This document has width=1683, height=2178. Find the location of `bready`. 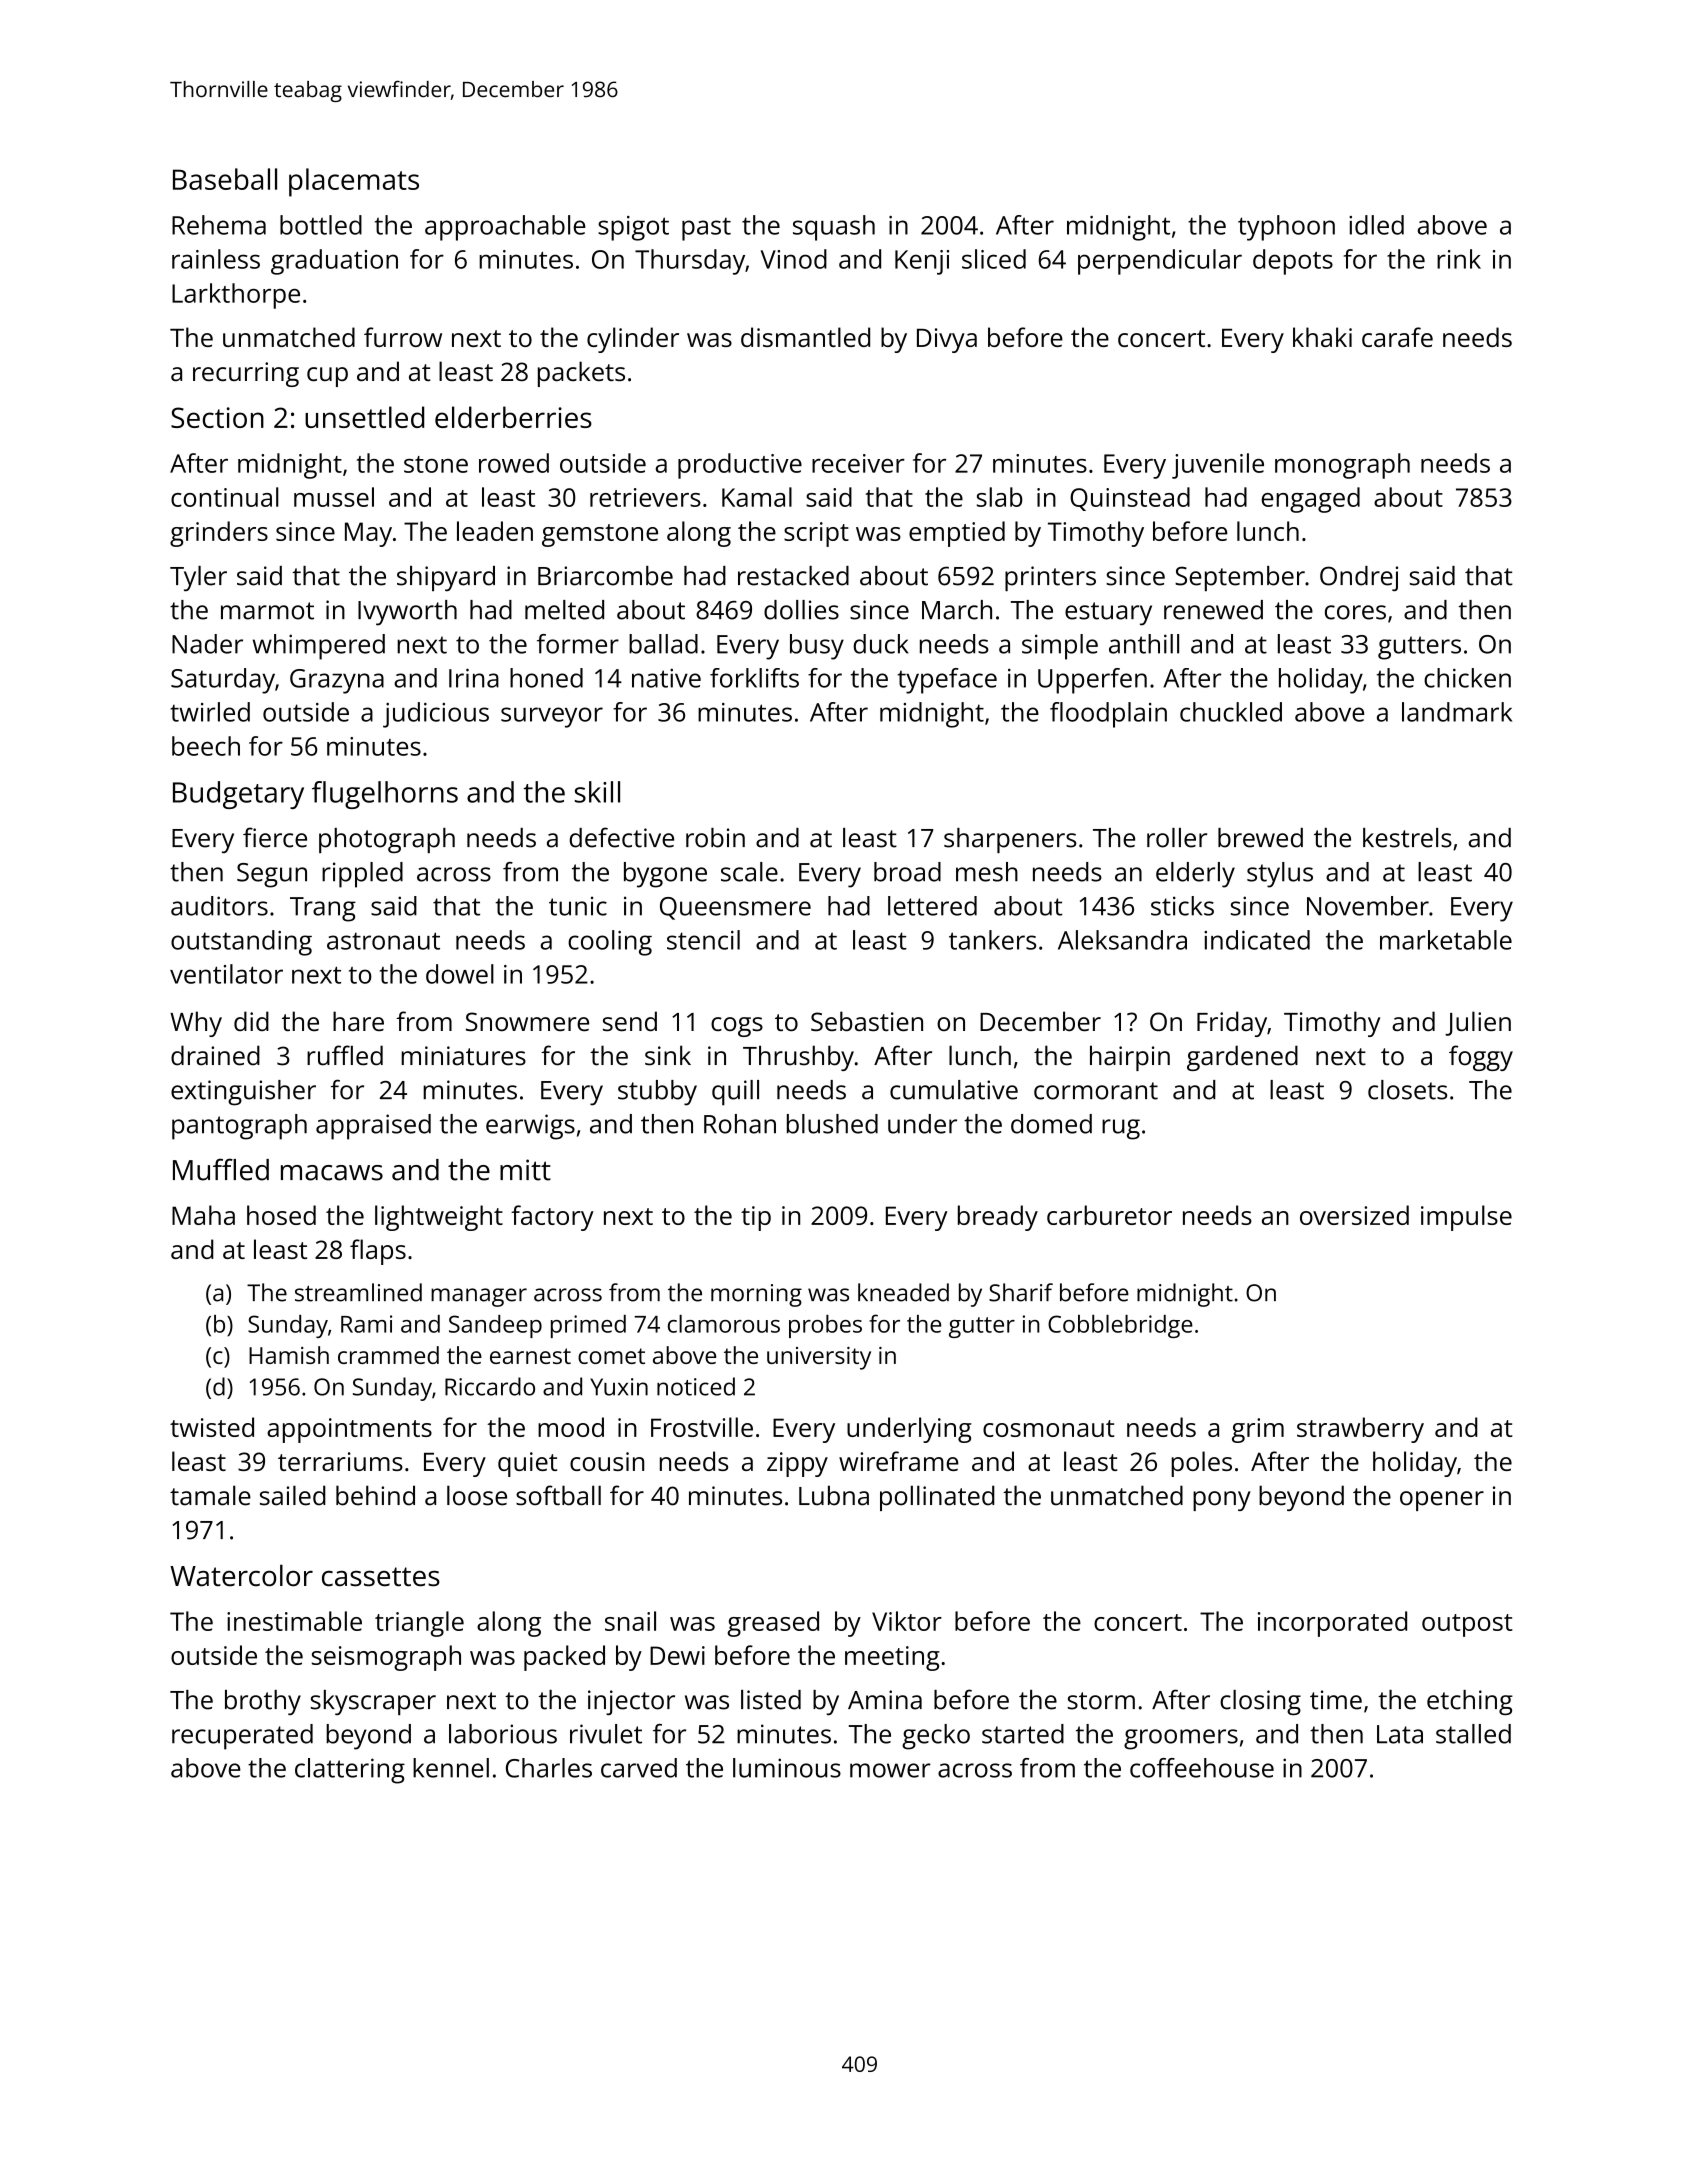

bready is located at coordinates (998, 1218).
